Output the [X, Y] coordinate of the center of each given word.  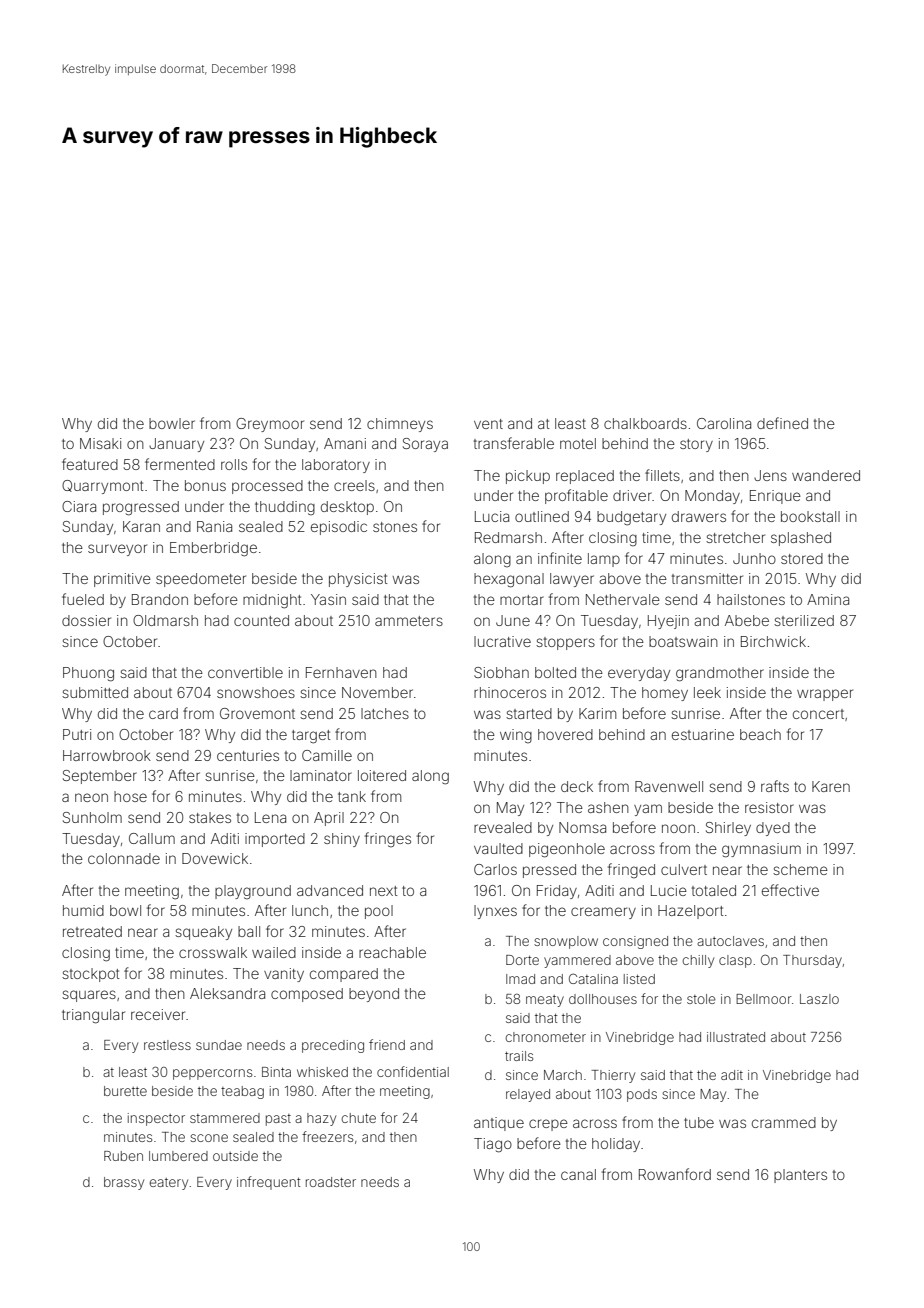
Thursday [812, 961]
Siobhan [501, 672]
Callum [152, 838]
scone [209, 1138]
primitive [122, 580]
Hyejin [668, 622]
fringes [388, 839]
